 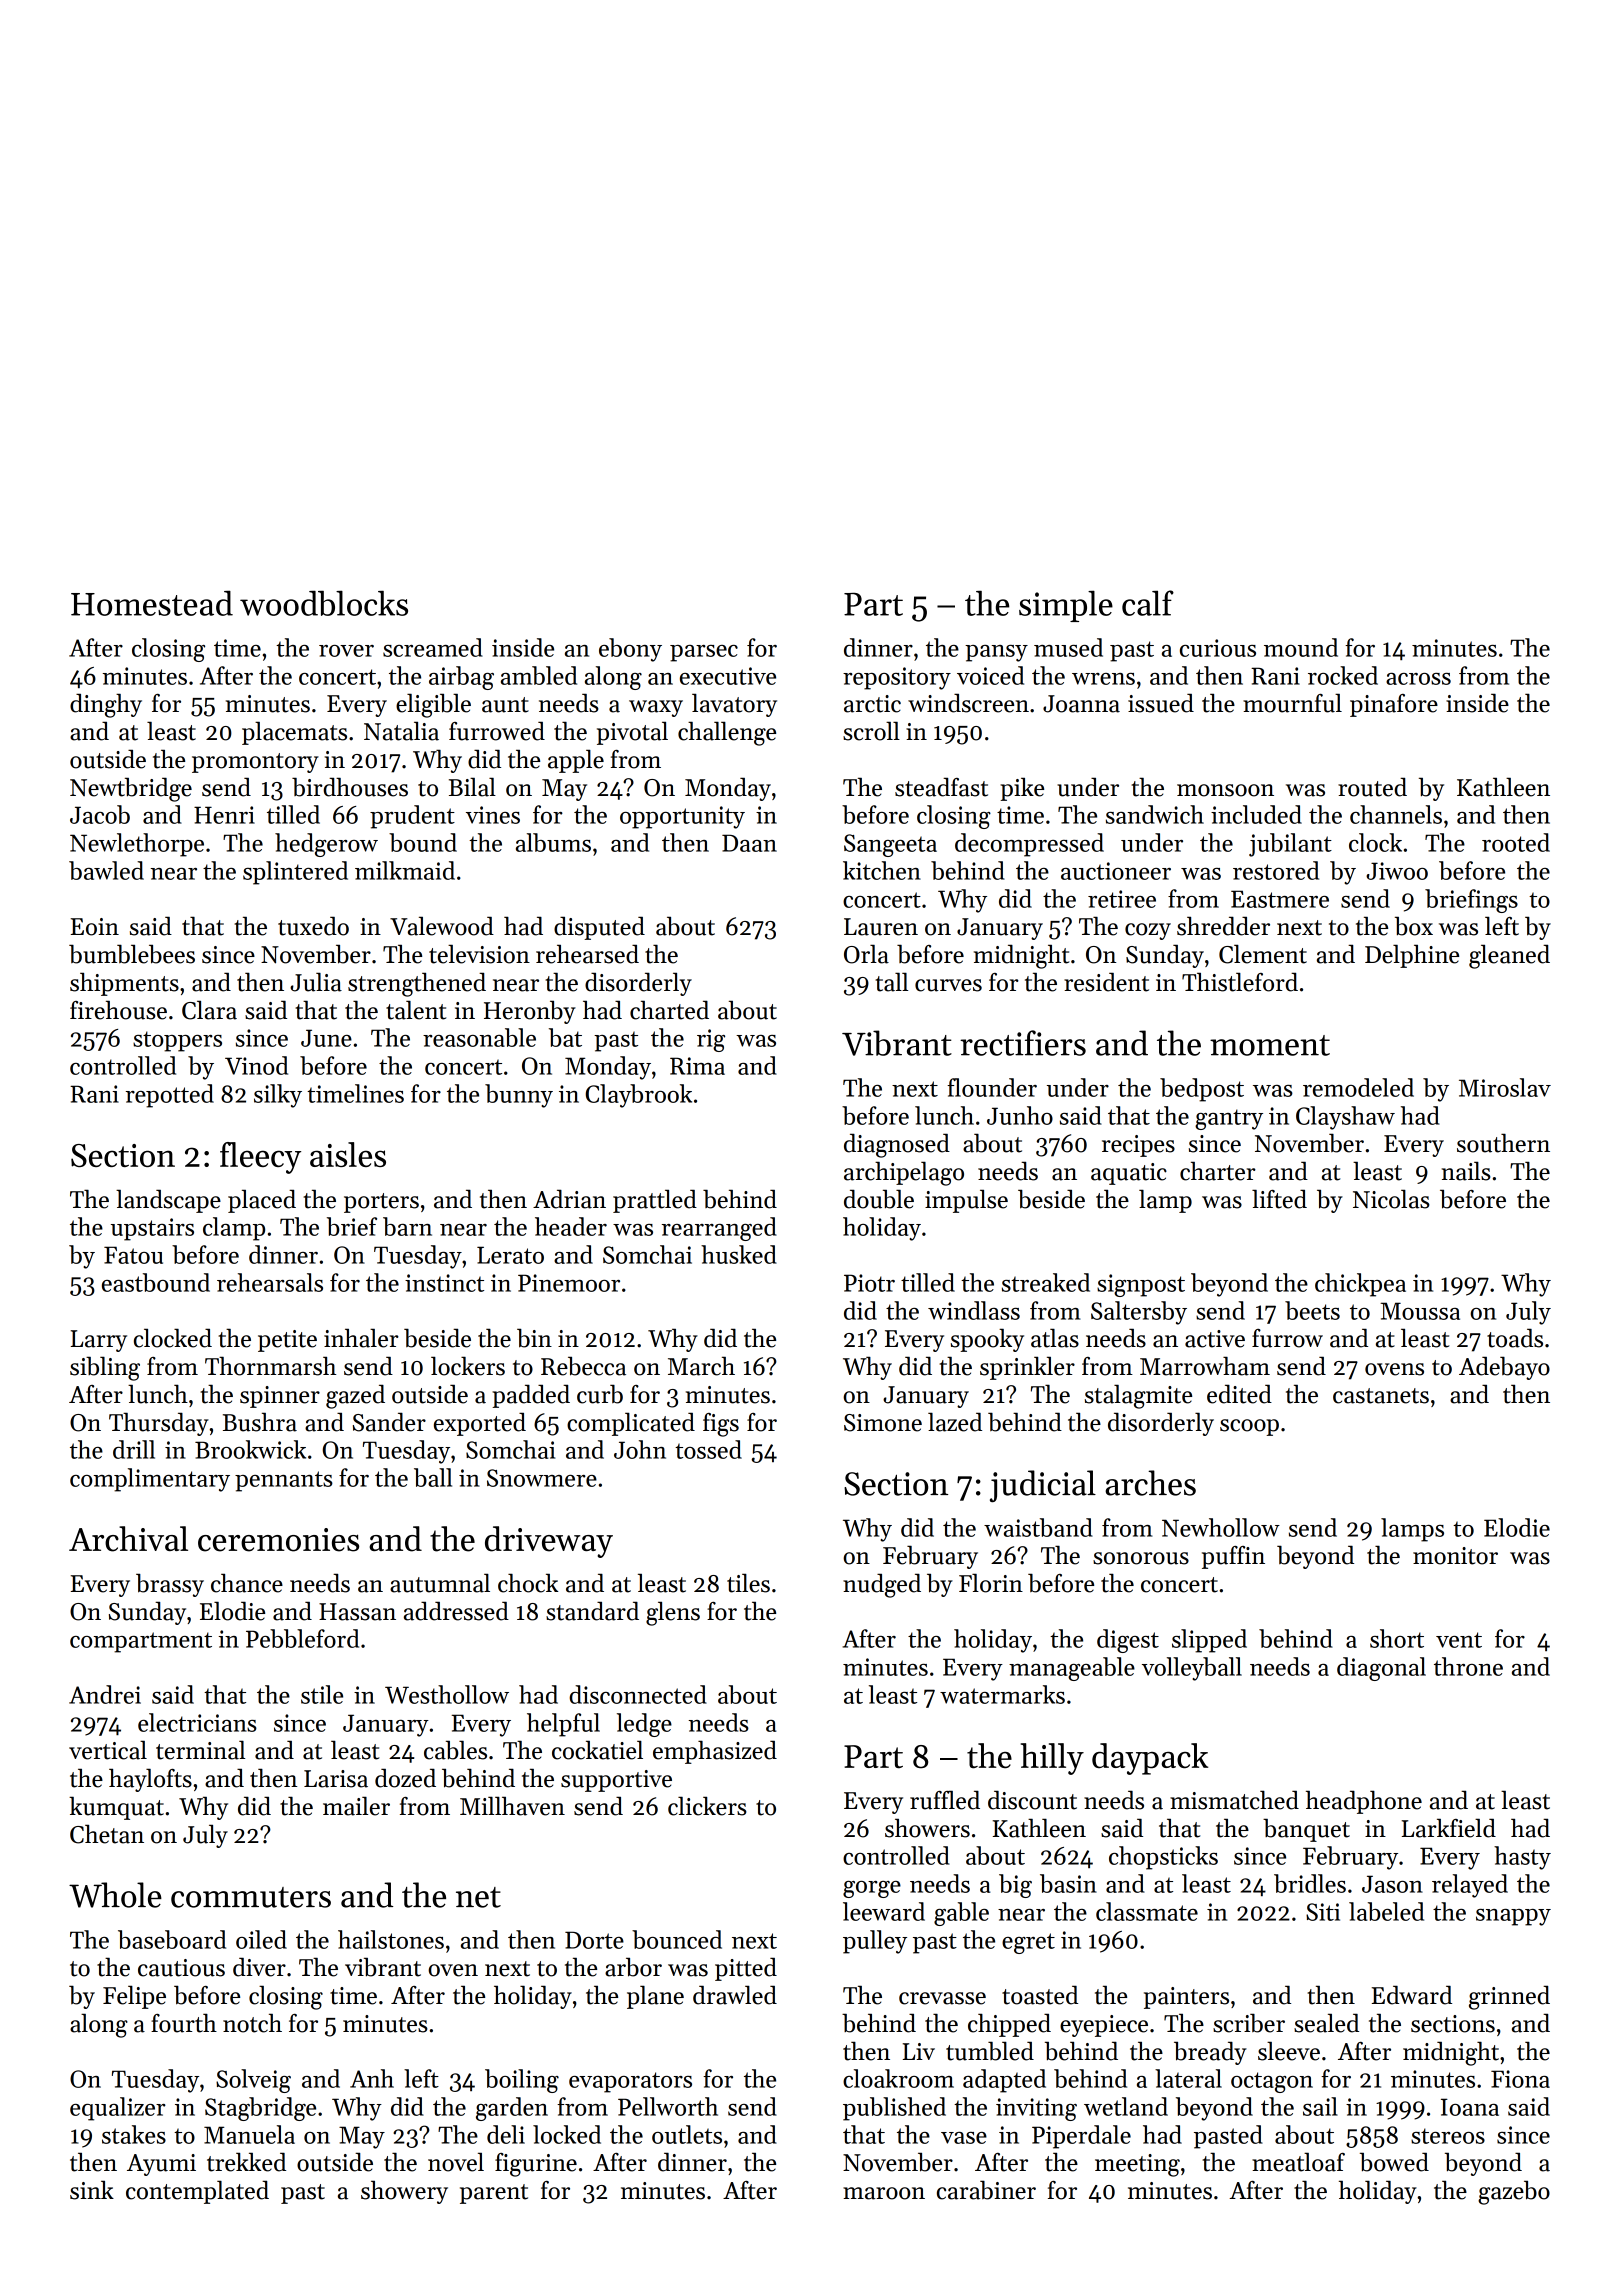 What do you see at coordinates (494, 2194) in the document?
I see `parent` at bounding box center [494, 2194].
